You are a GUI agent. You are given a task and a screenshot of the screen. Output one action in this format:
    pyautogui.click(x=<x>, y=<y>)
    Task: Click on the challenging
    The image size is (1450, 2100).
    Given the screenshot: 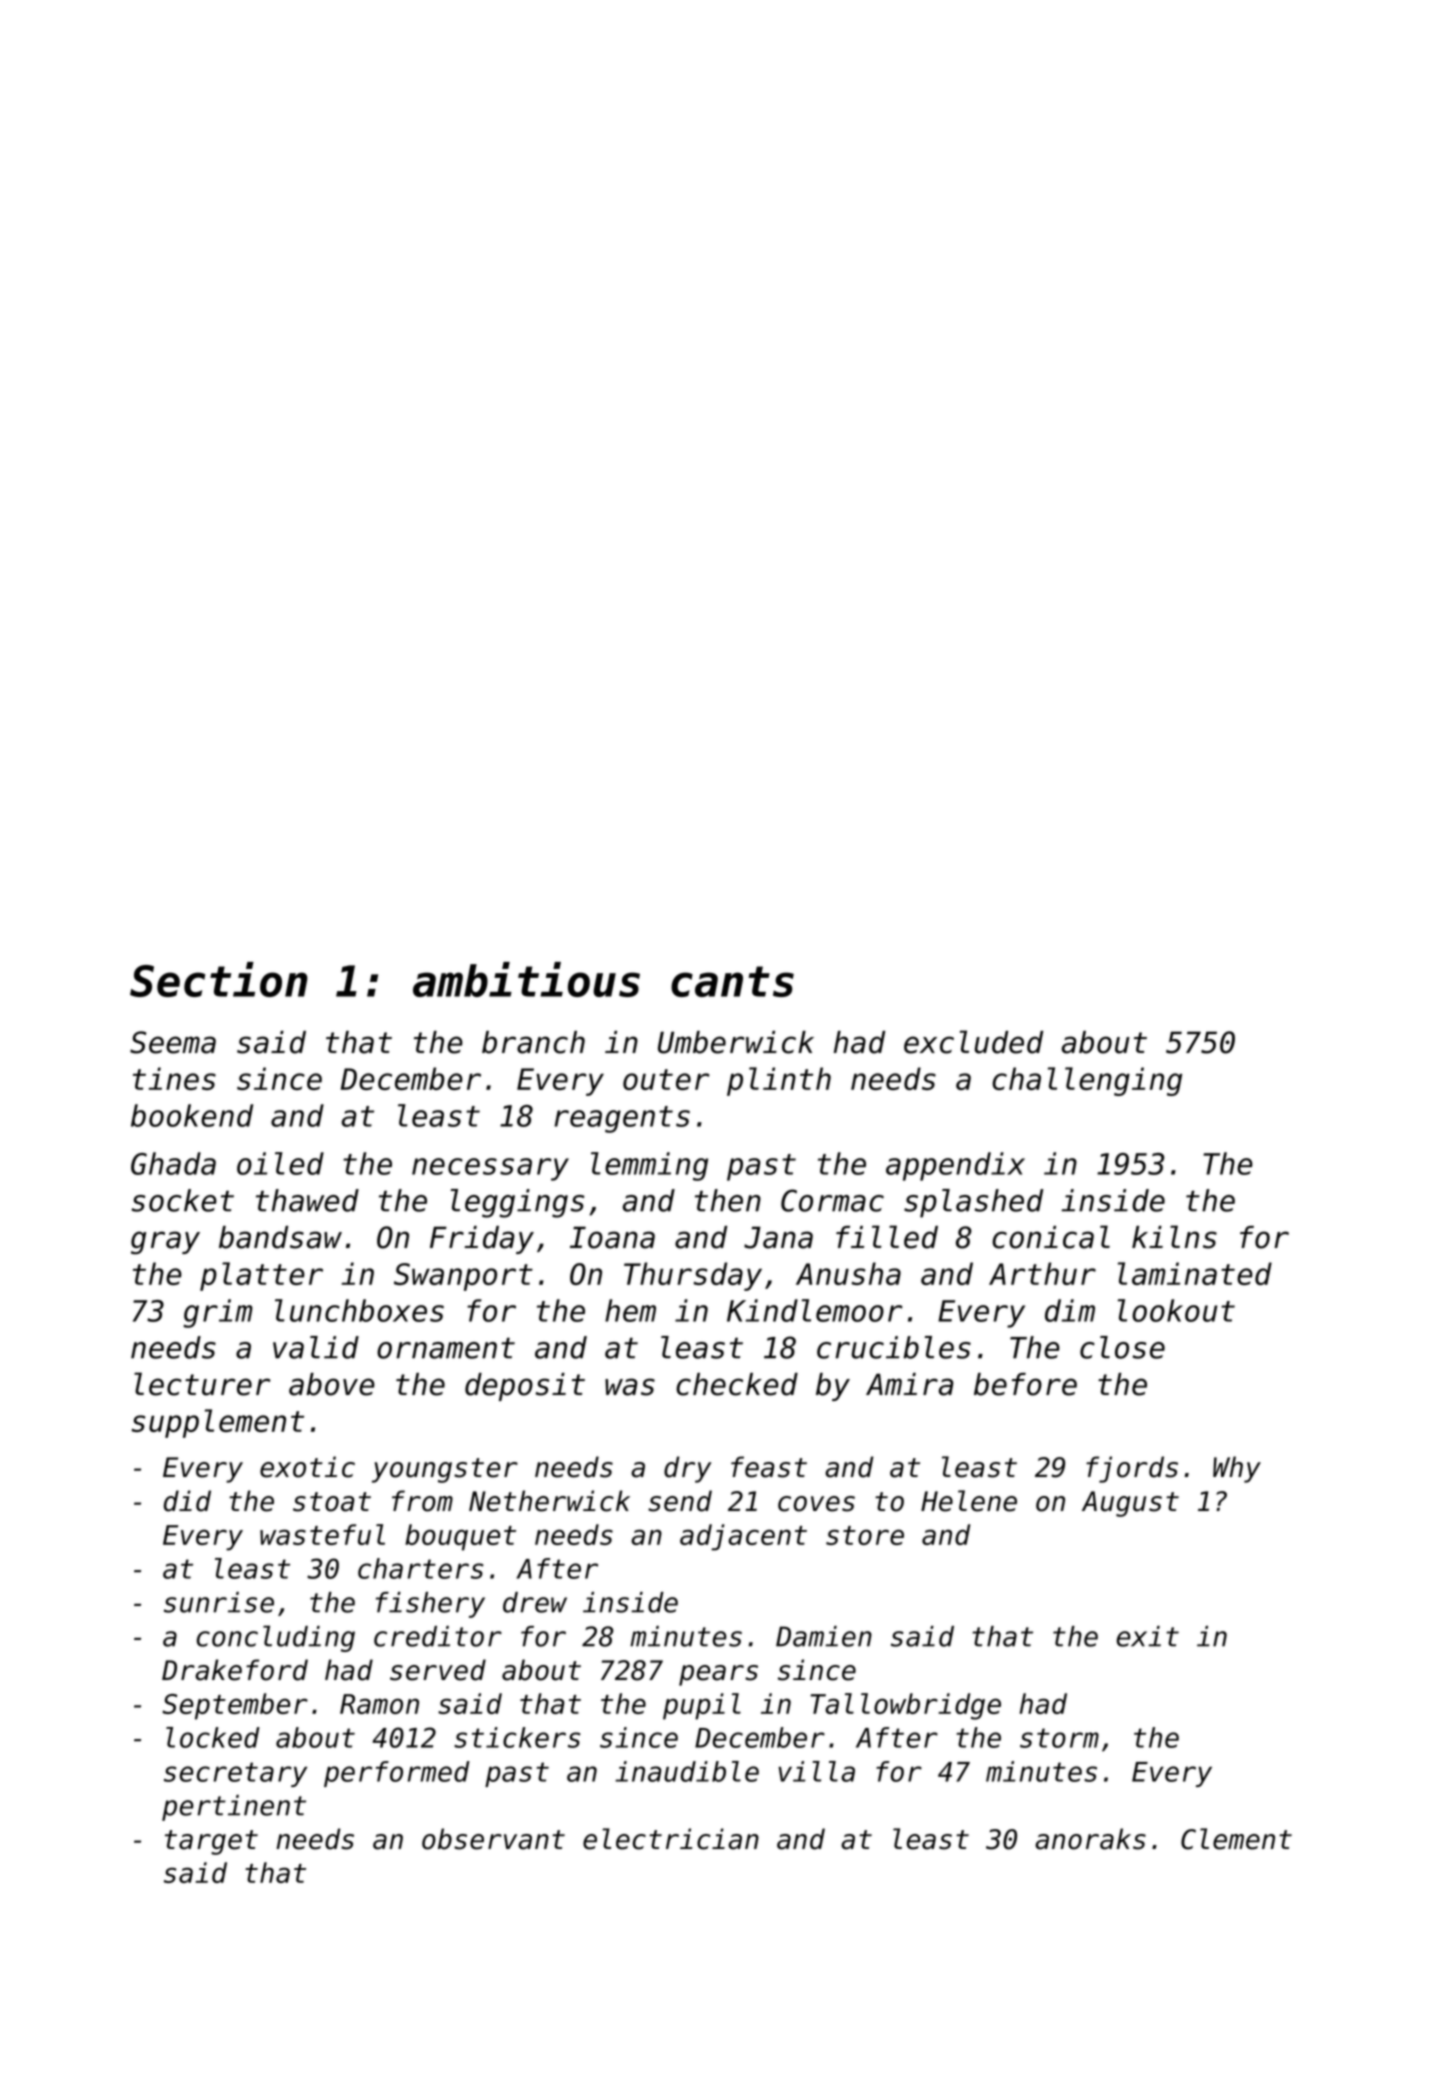 What is the action you would take?
    pyautogui.click(x=1087, y=1081)
